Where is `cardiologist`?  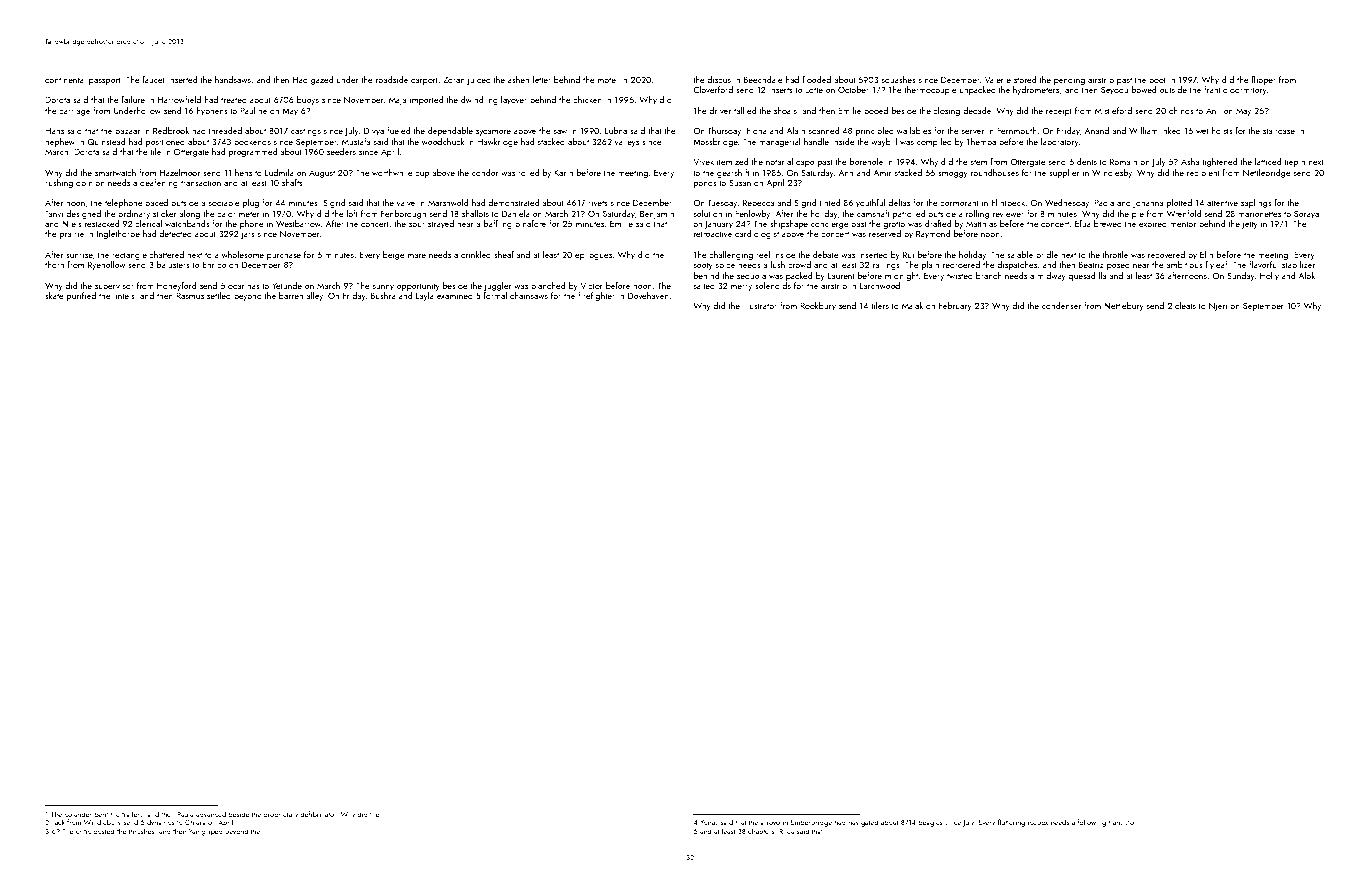
cardiologist is located at coordinates (757, 234).
